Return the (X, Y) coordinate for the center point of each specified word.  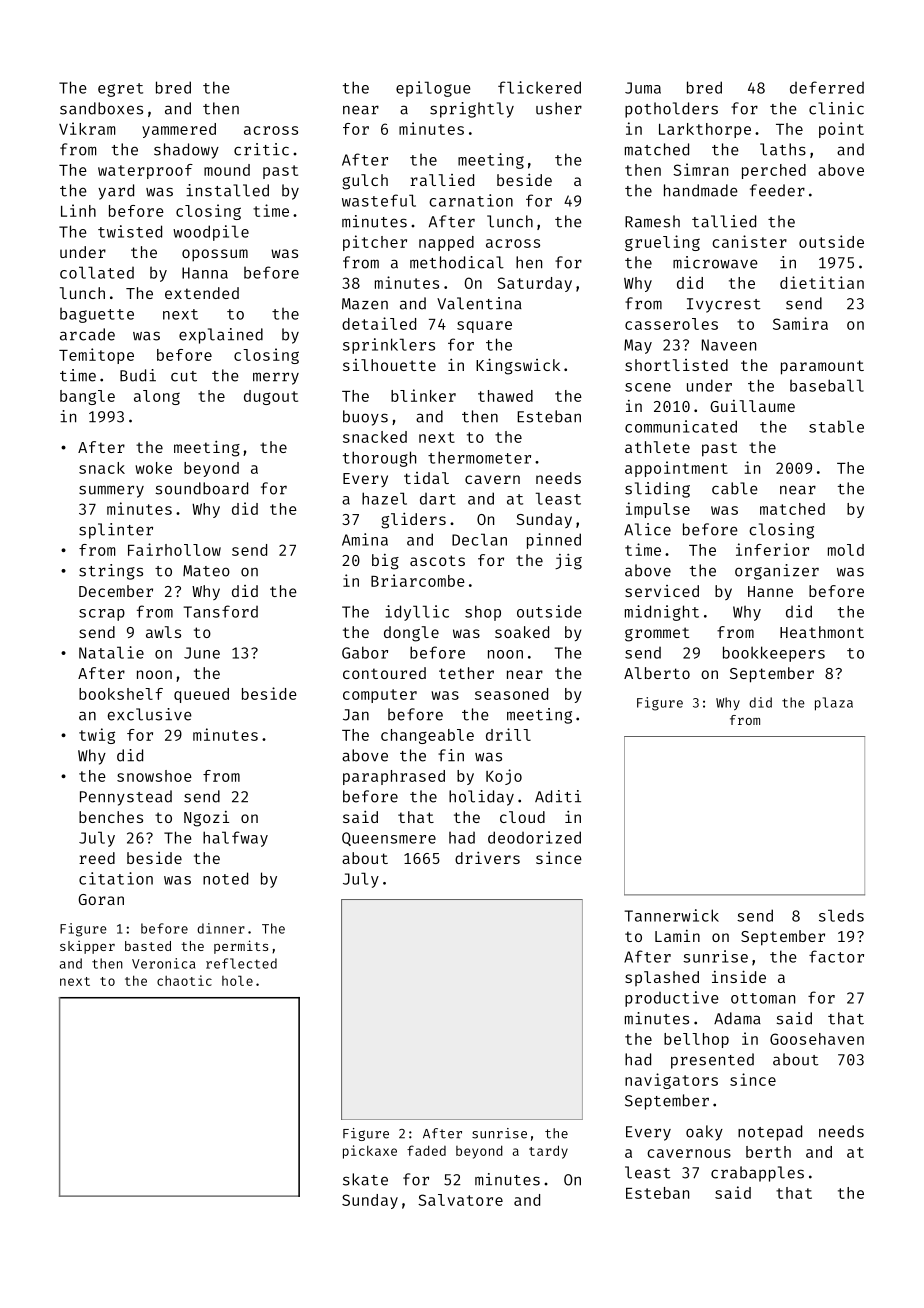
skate (365, 1179)
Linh (78, 210)
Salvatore (460, 1200)
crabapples (757, 1174)
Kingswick (518, 366)
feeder (777, 190)
